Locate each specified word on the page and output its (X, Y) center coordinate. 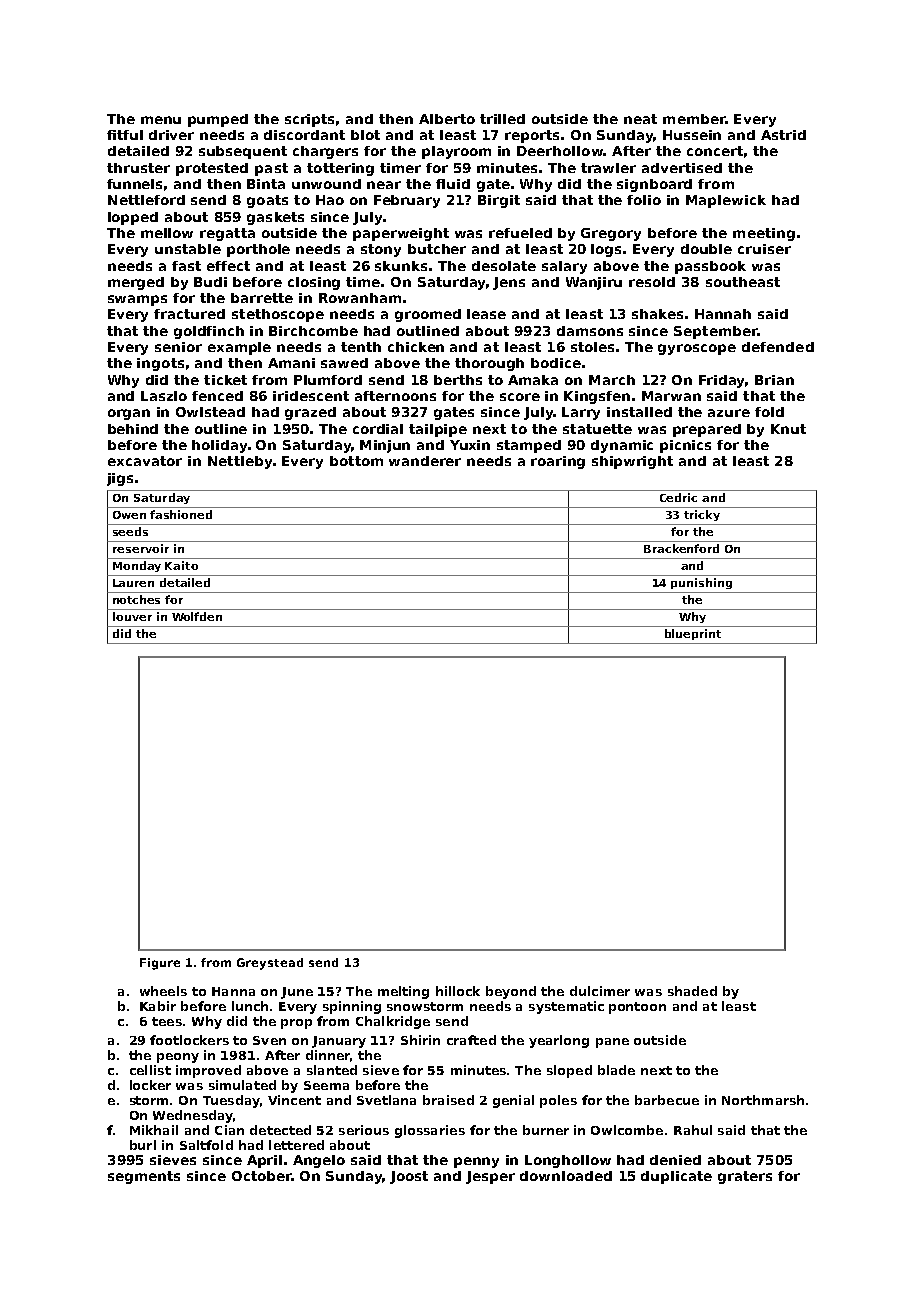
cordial (378, 429)
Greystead (270, 964)
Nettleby (240, 462)
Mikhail (154, 1130)
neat (640, 119)
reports (533, 136)
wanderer (425, 461)
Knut (788, 429)
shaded (692, 991)
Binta (266, 184)
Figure (160, 964)
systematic (566, 1007)
